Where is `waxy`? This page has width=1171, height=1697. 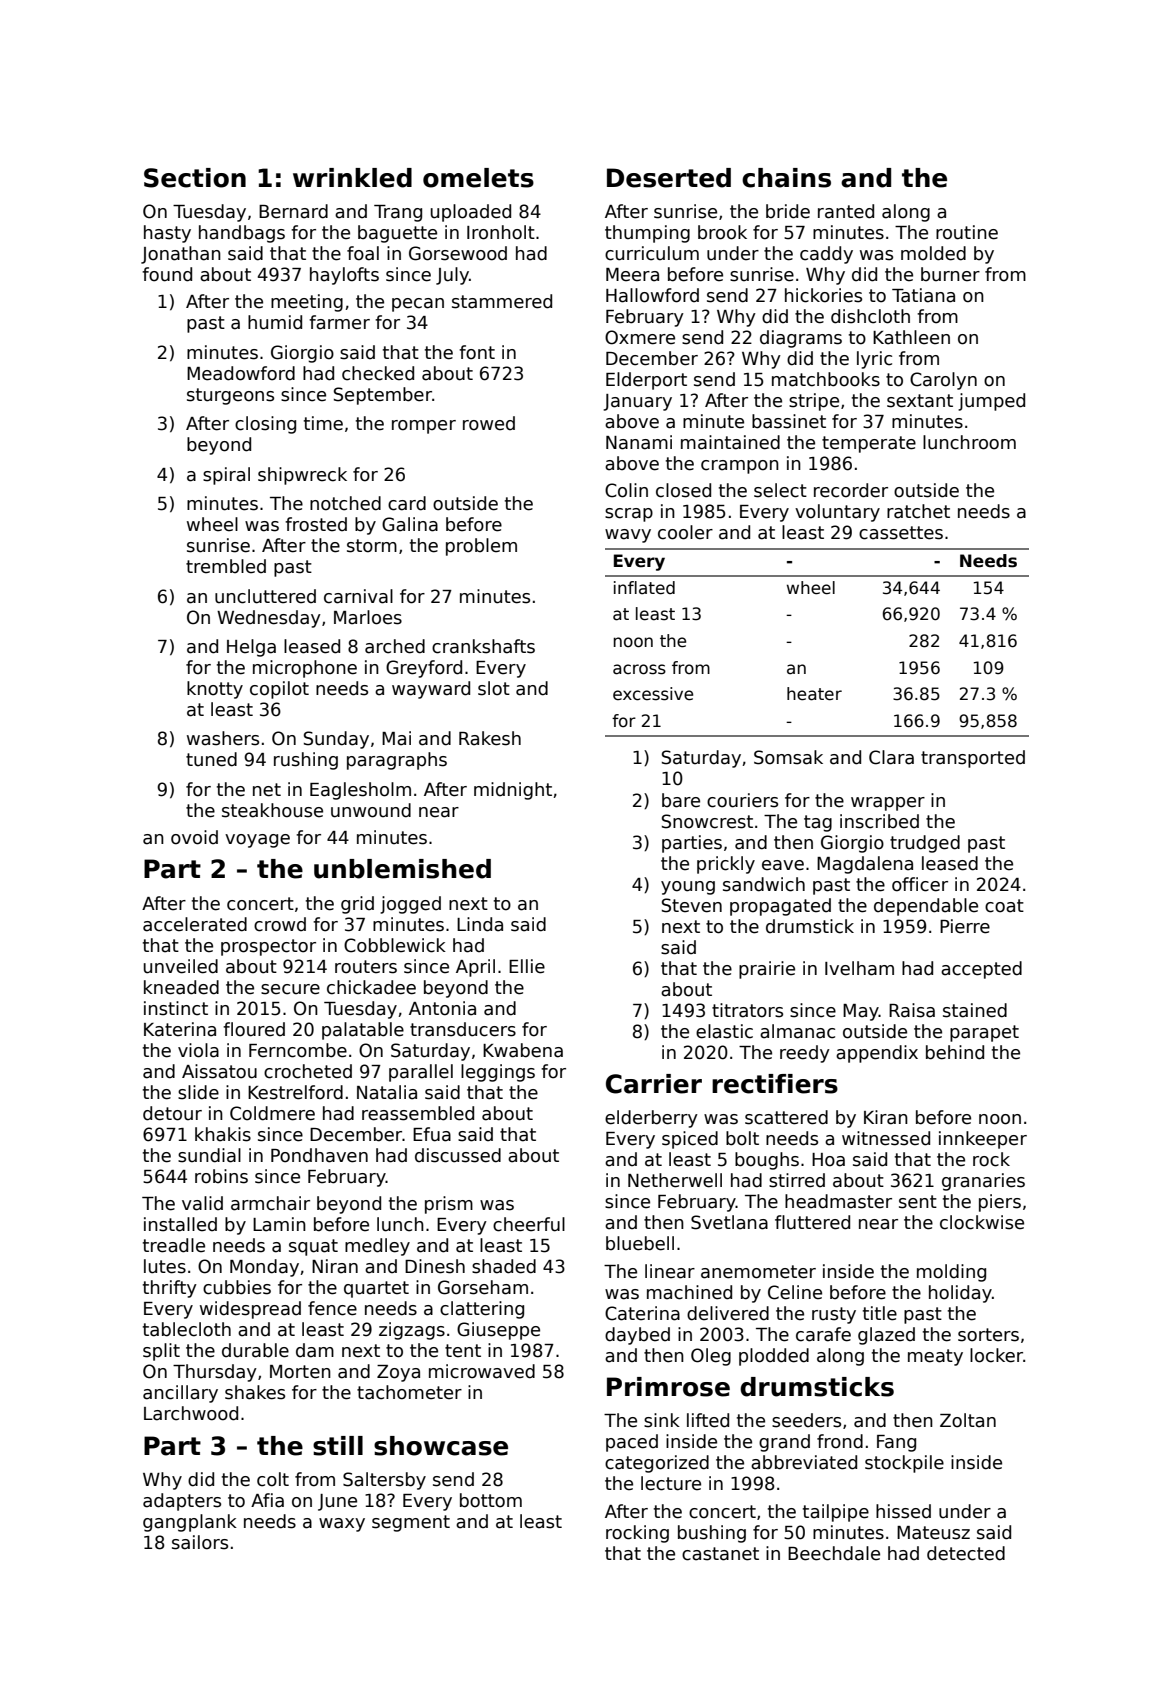
waxy is located at coordinates (342, 1525).
